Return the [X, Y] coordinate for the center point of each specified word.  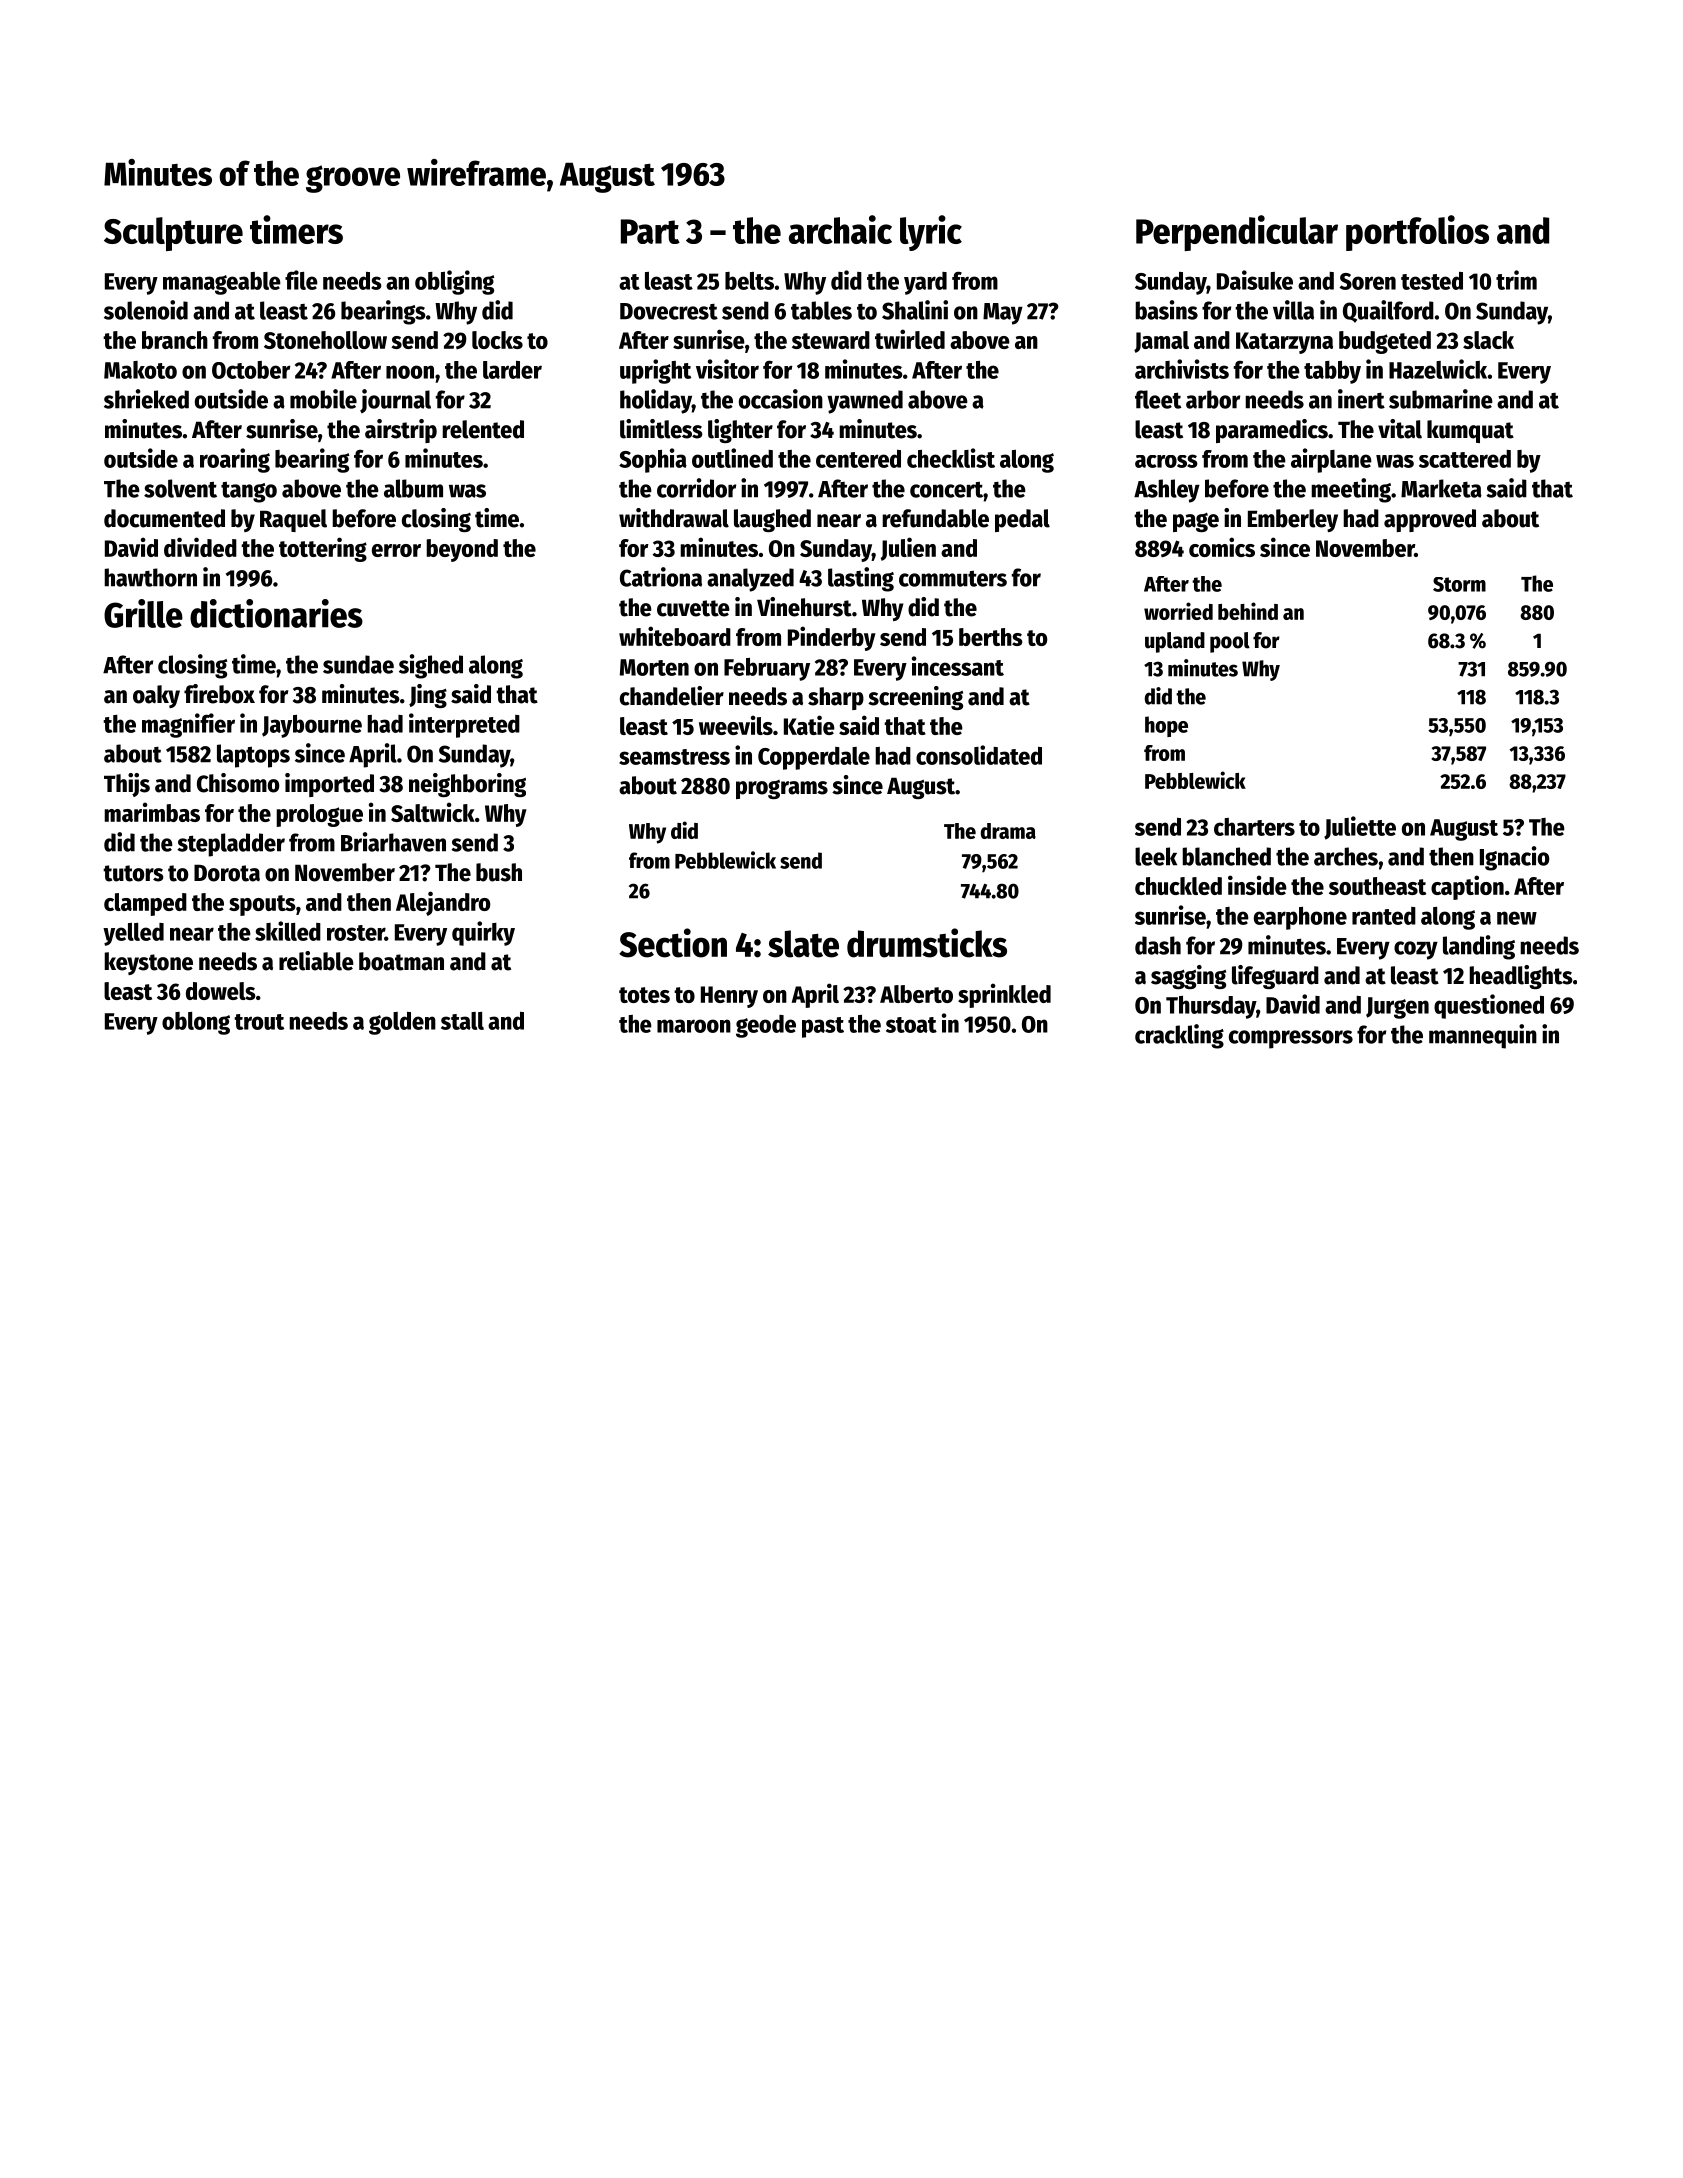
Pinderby [832, 638]
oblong [196, 1023]
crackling [1179, 1036]
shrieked [146, 399]
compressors [1291, 1039]
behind [1248, 611]
